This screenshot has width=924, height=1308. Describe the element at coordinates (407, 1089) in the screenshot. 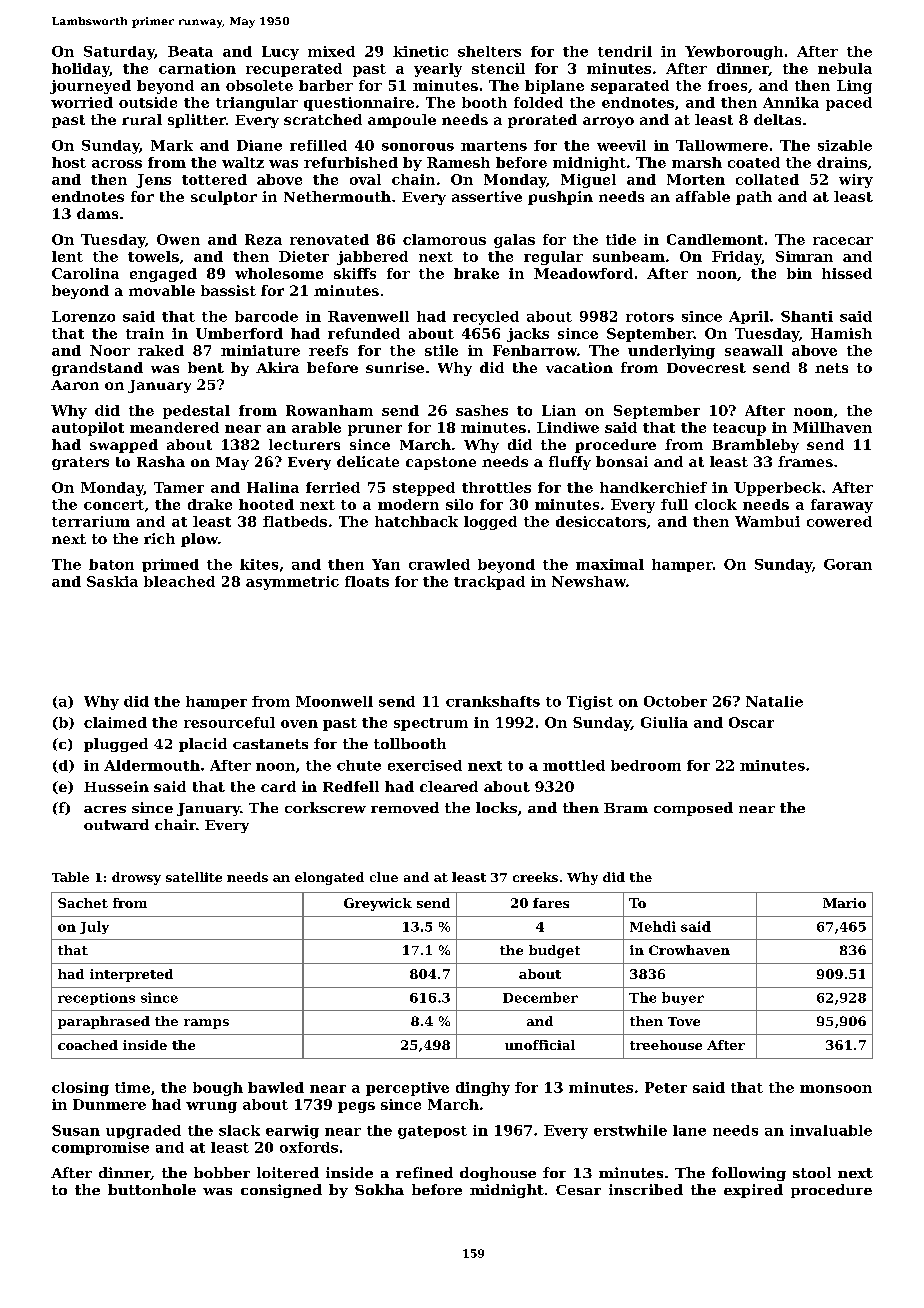

I see `perceptive` at that location.
